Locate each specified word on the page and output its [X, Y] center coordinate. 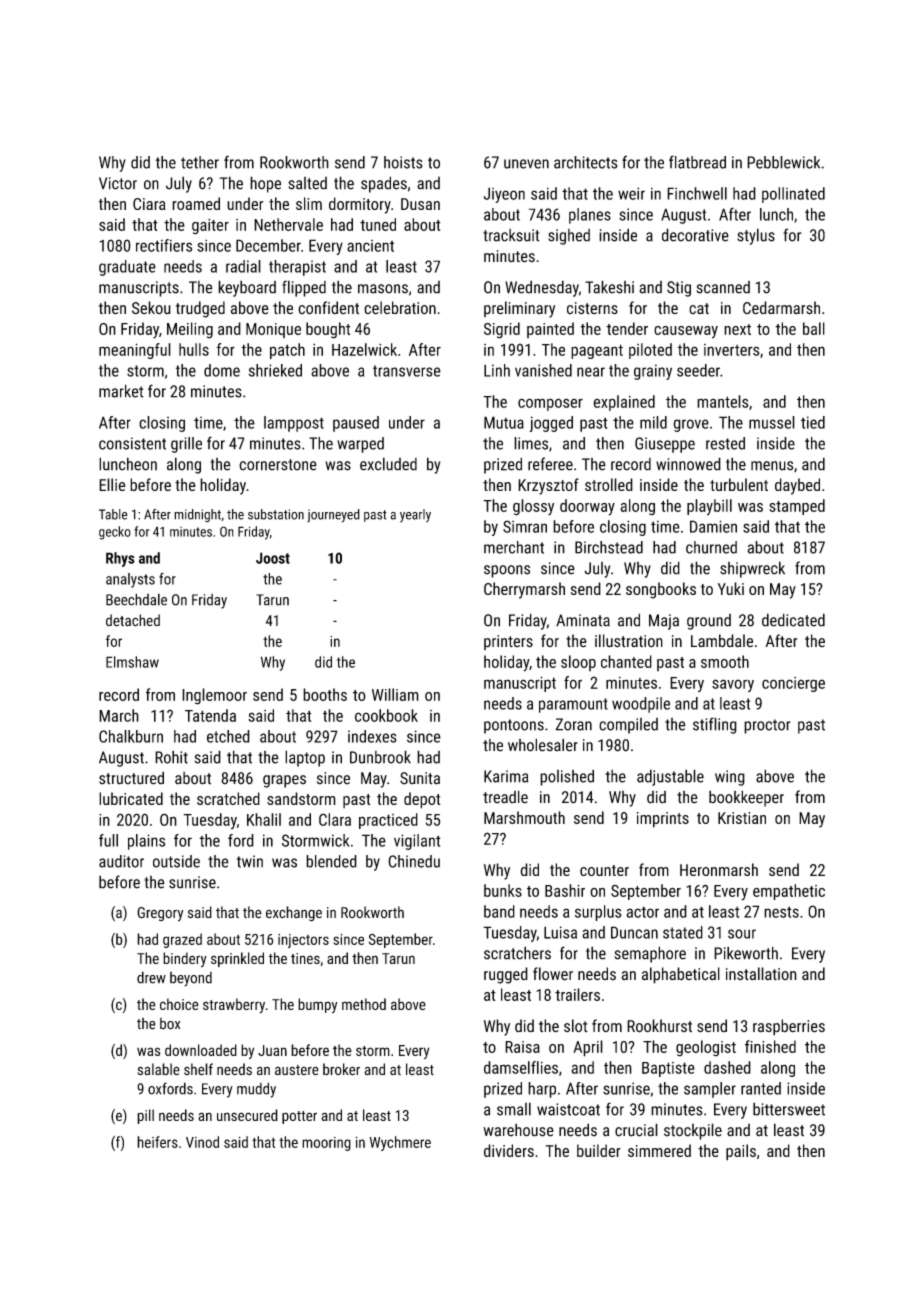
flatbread [697, 162]
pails [741, 1152]
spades [384, 184]
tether [200, 162]
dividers [509, 1150]
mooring [326, 1144]
